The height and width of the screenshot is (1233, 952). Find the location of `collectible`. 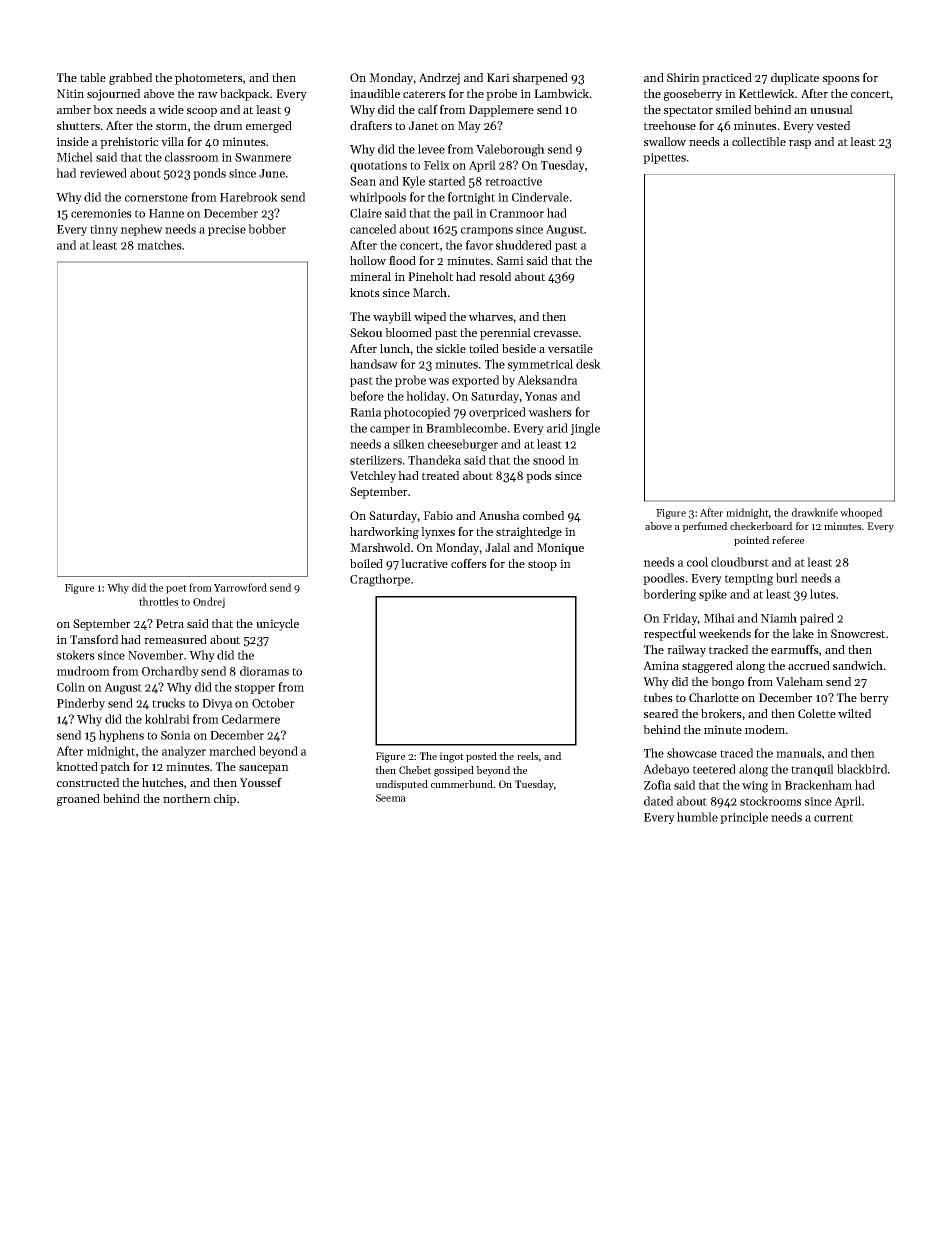

collectible is located at coordinates (759, 141).
